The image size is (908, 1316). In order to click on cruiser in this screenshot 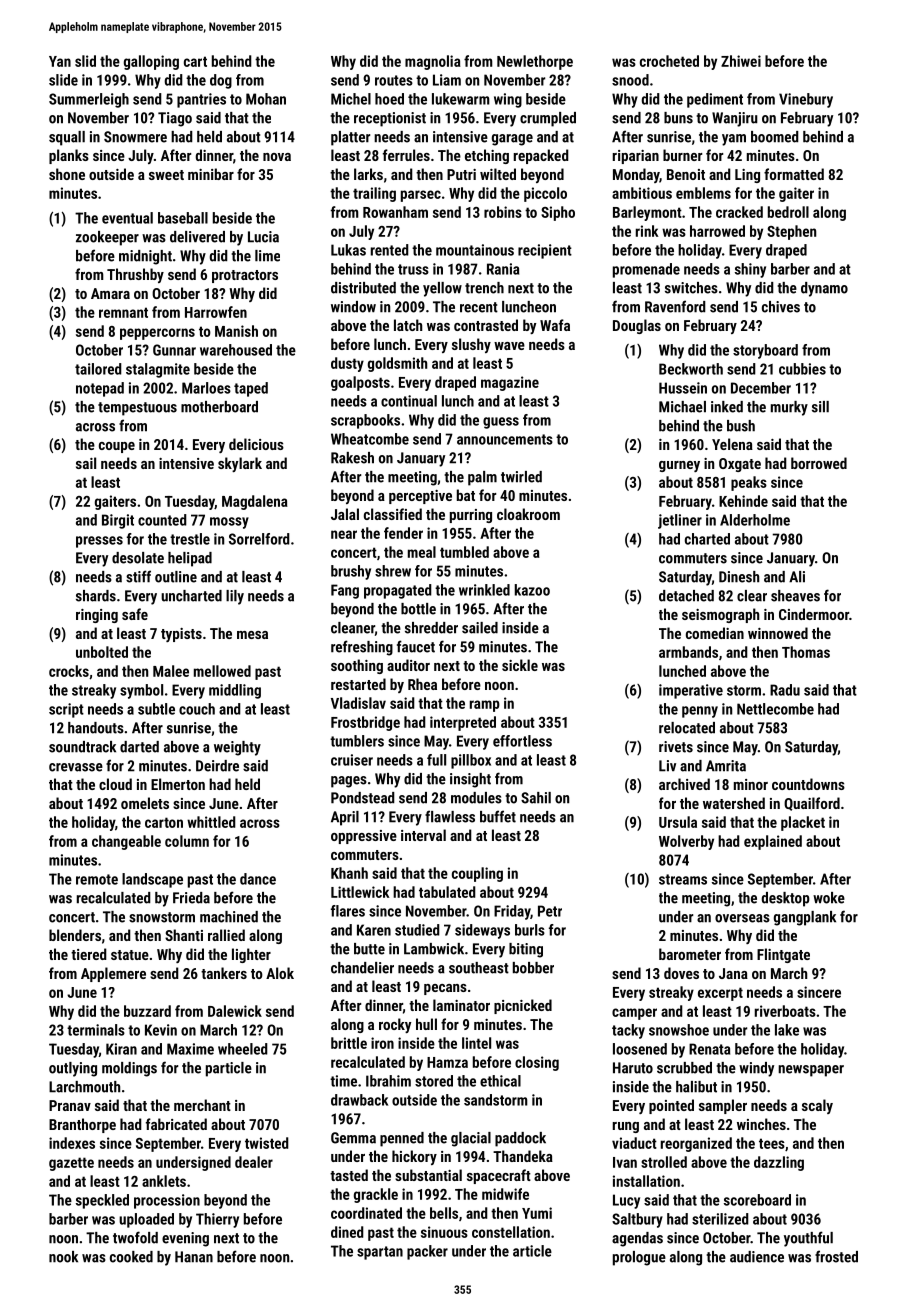, I will do `click(352, 760)`.
